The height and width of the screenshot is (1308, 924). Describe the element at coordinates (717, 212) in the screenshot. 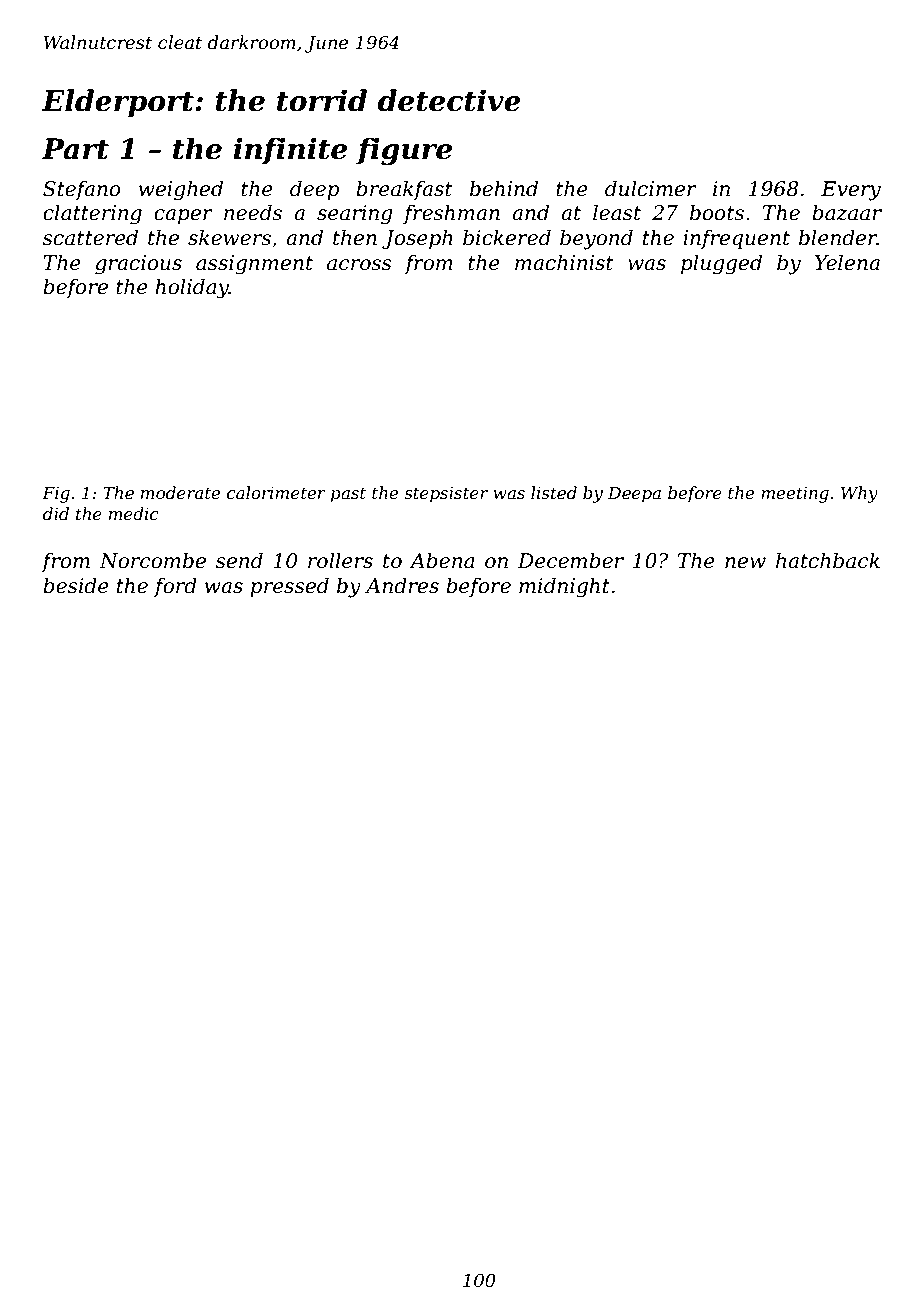

I see `boots` at that location.
